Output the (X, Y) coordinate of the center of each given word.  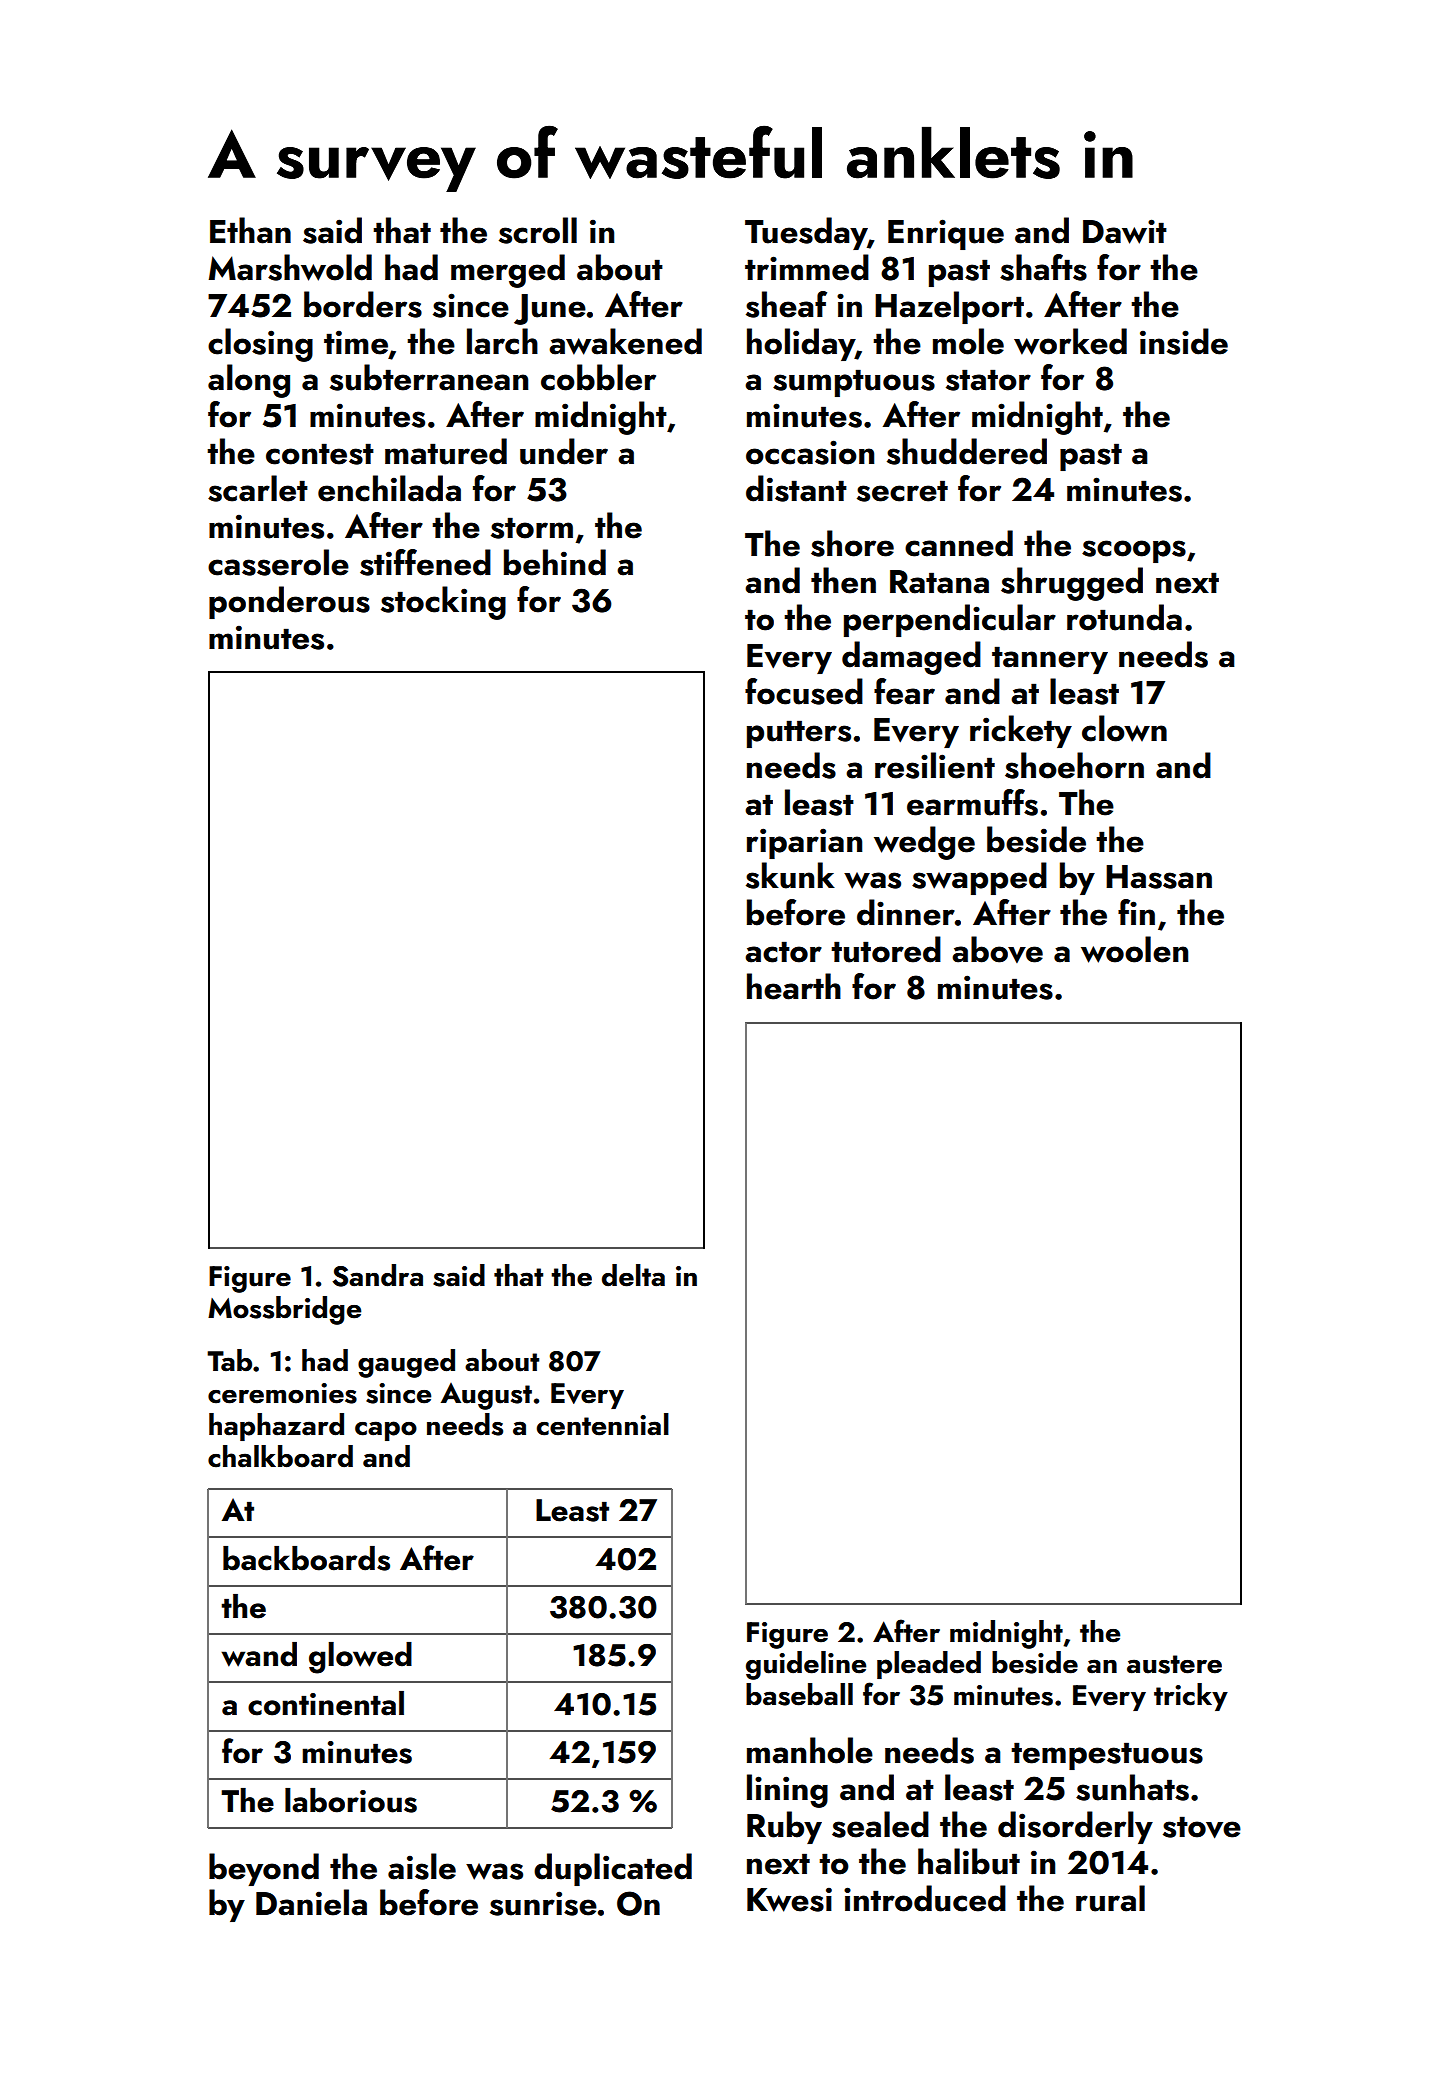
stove (1202, 1827)
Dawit (1125, 231)
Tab (229, 1360)
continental (326, 1703)
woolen (1134, 949)
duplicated (613, 1869)
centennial (603, 1424)
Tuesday (806, 233)
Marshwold (290, 267)
